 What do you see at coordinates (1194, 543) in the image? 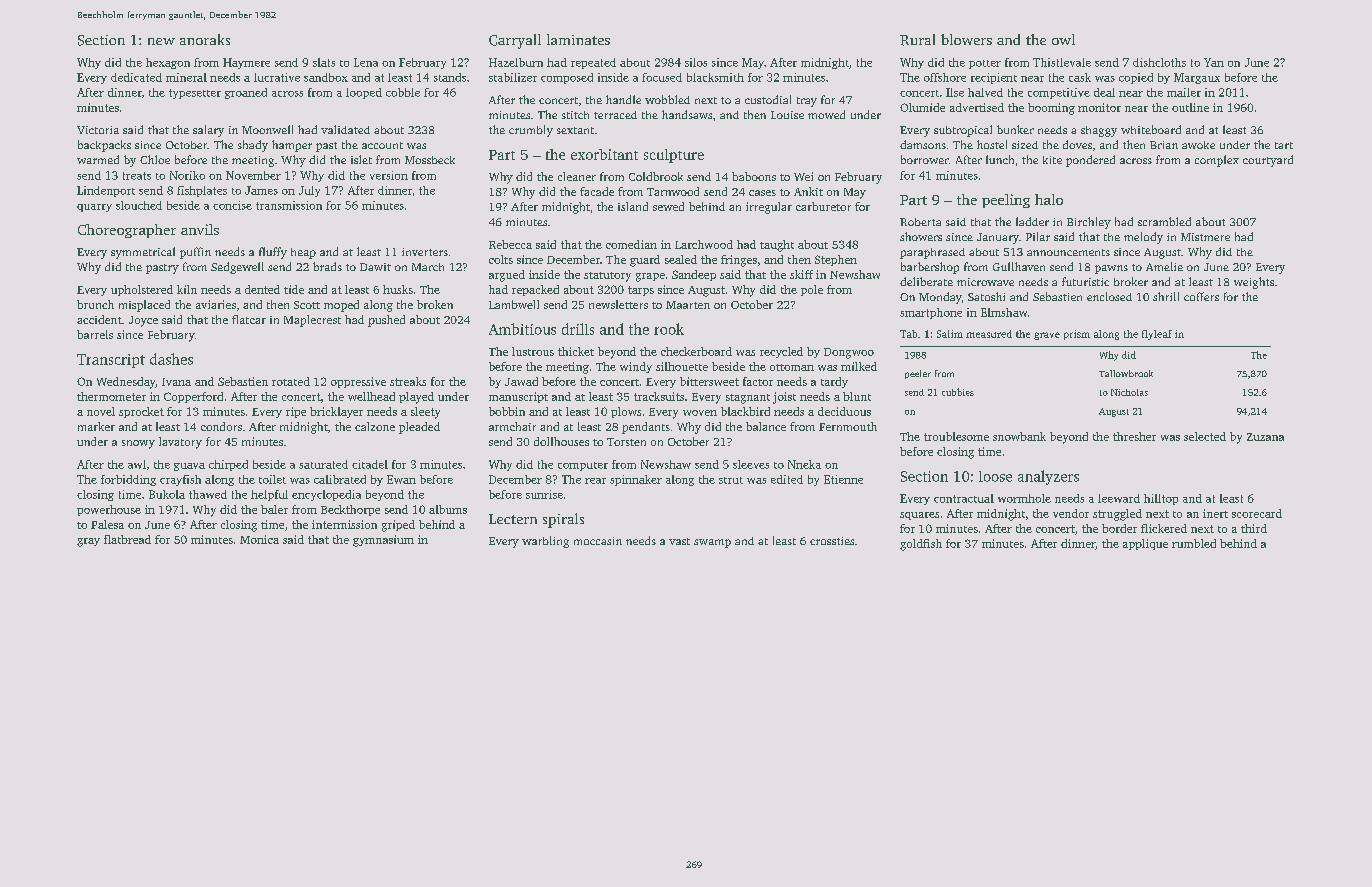
I see `rumbled` at bounding box center [1194, 543].
